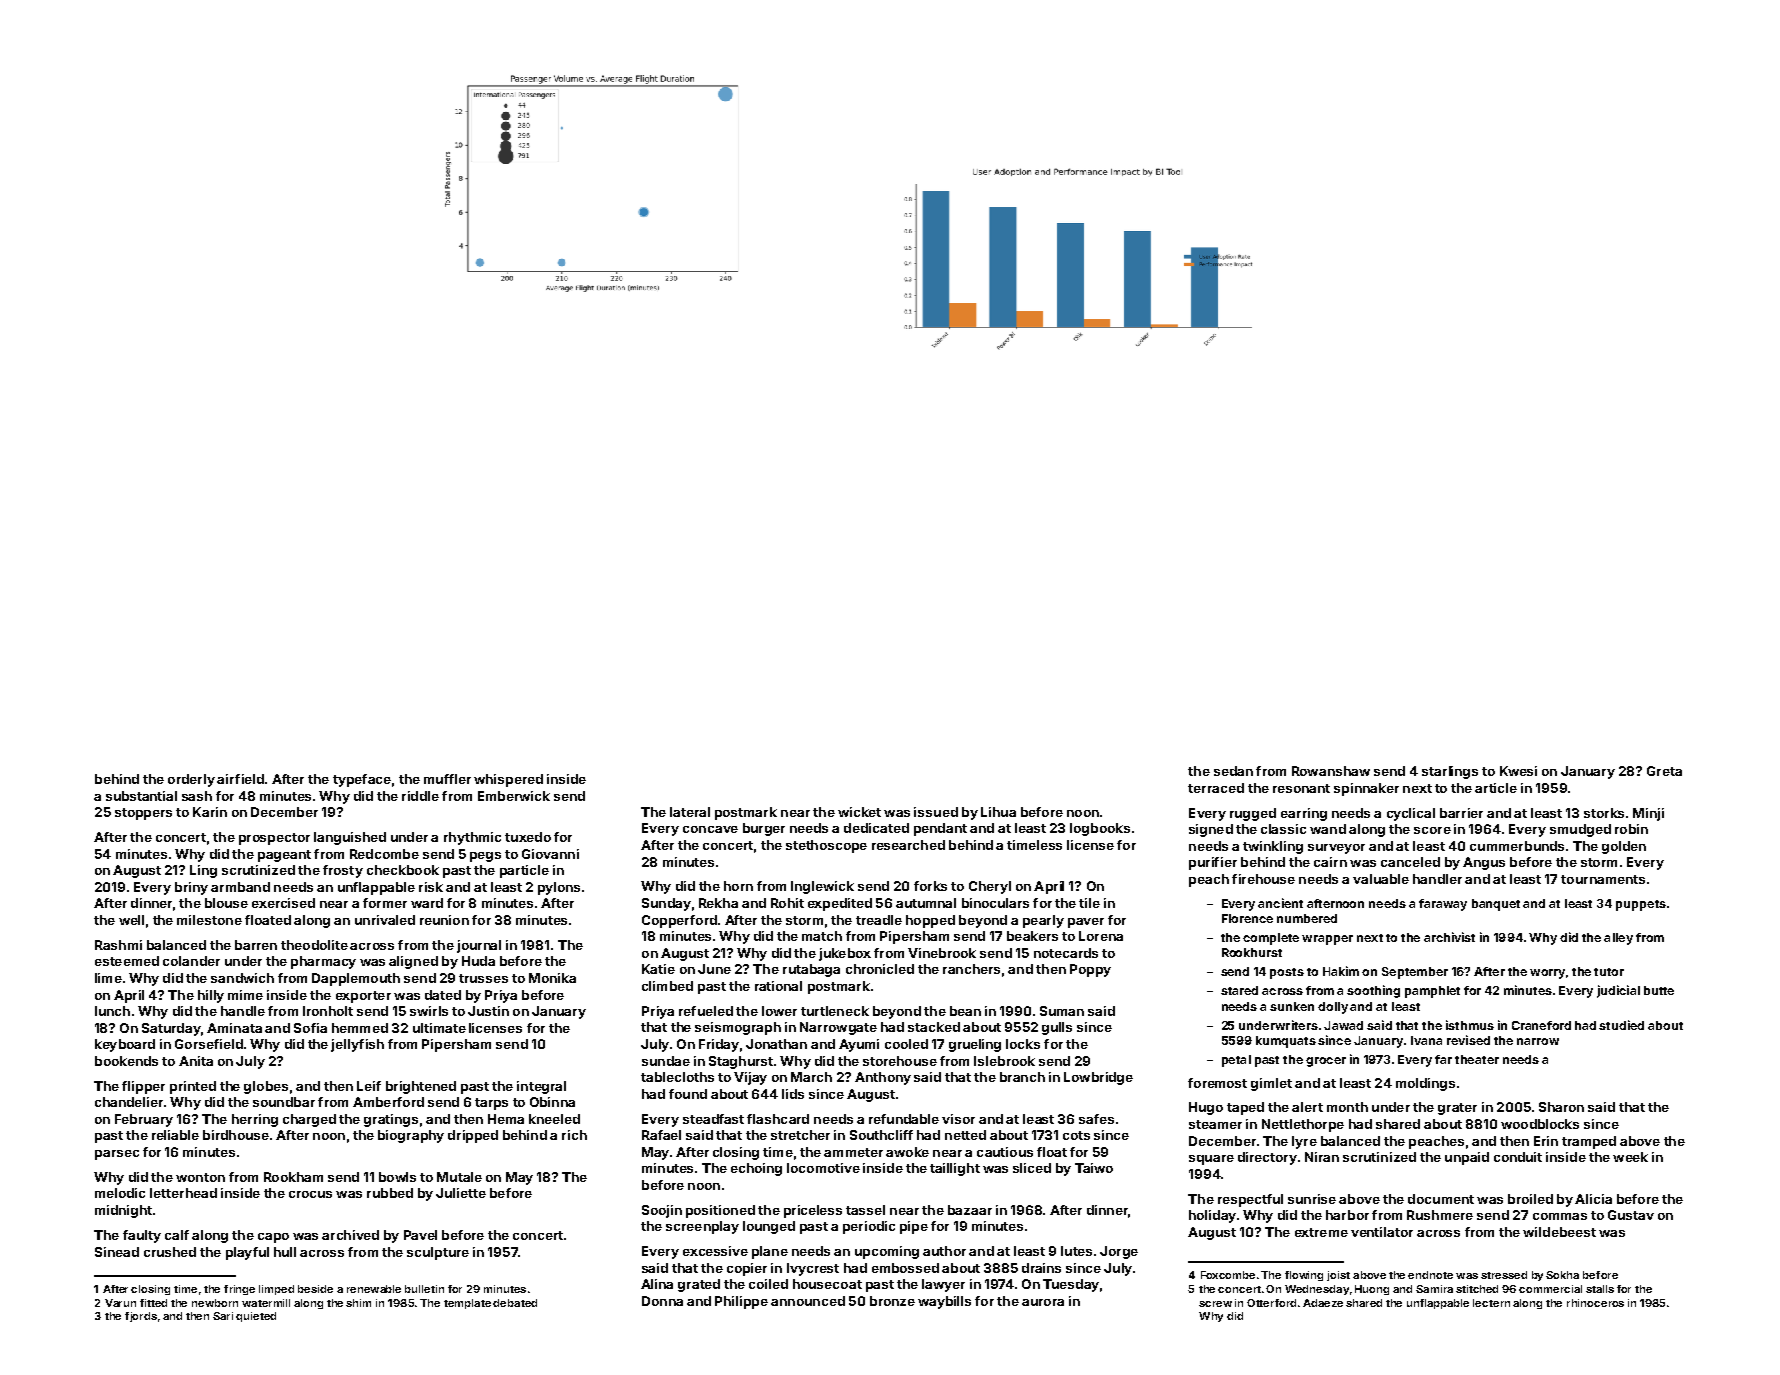 The image size is (1780, 1375). What do you see at coordinates (256, 1317) in the screenshot?
I see `quieted` at bounding box center [256, 1317].
